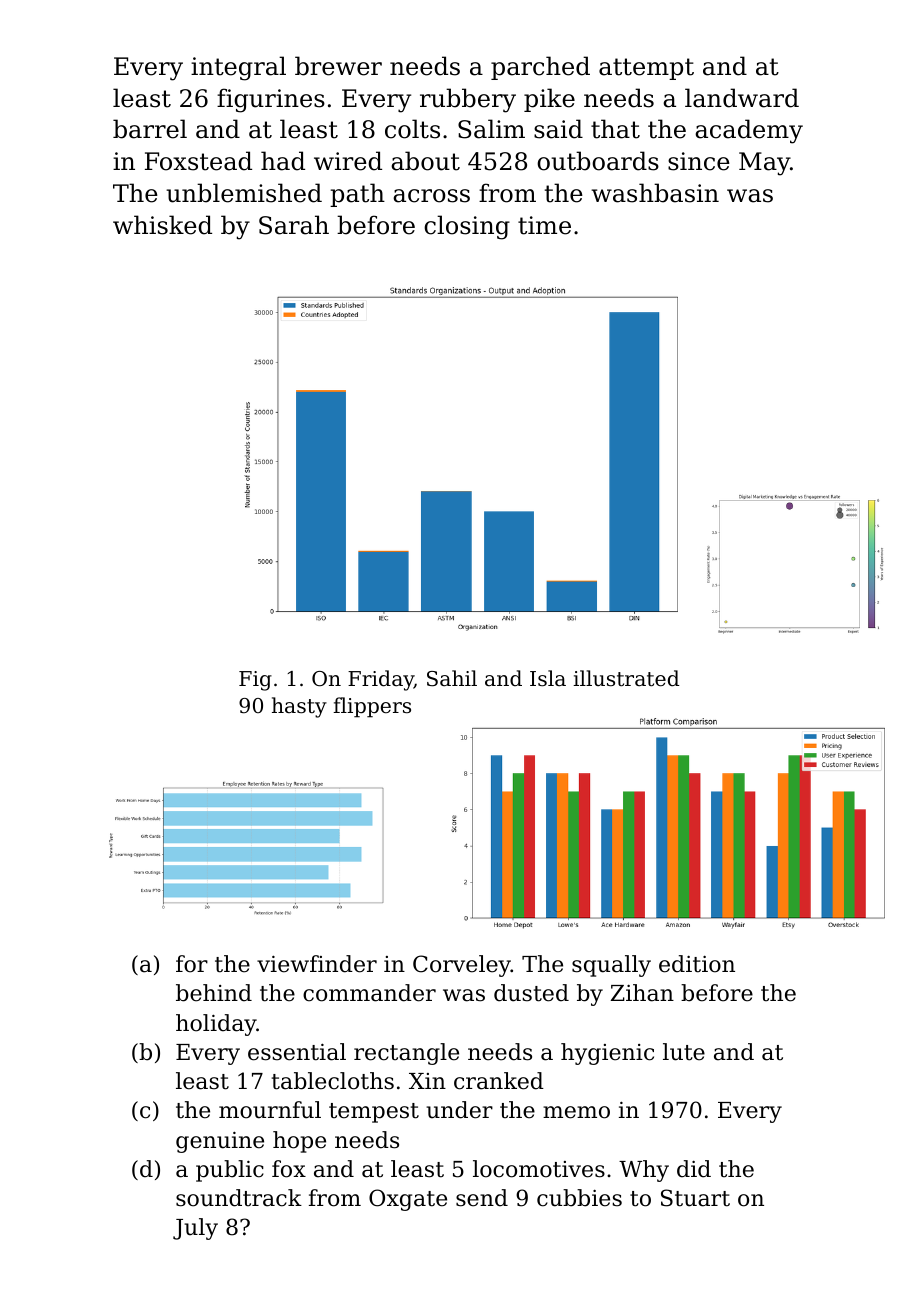 The width and height of the page is (924, 1314). What do you see at coordinates (684, 1052) in the page?
I see `lute` at bounding box center [684, 1052].
